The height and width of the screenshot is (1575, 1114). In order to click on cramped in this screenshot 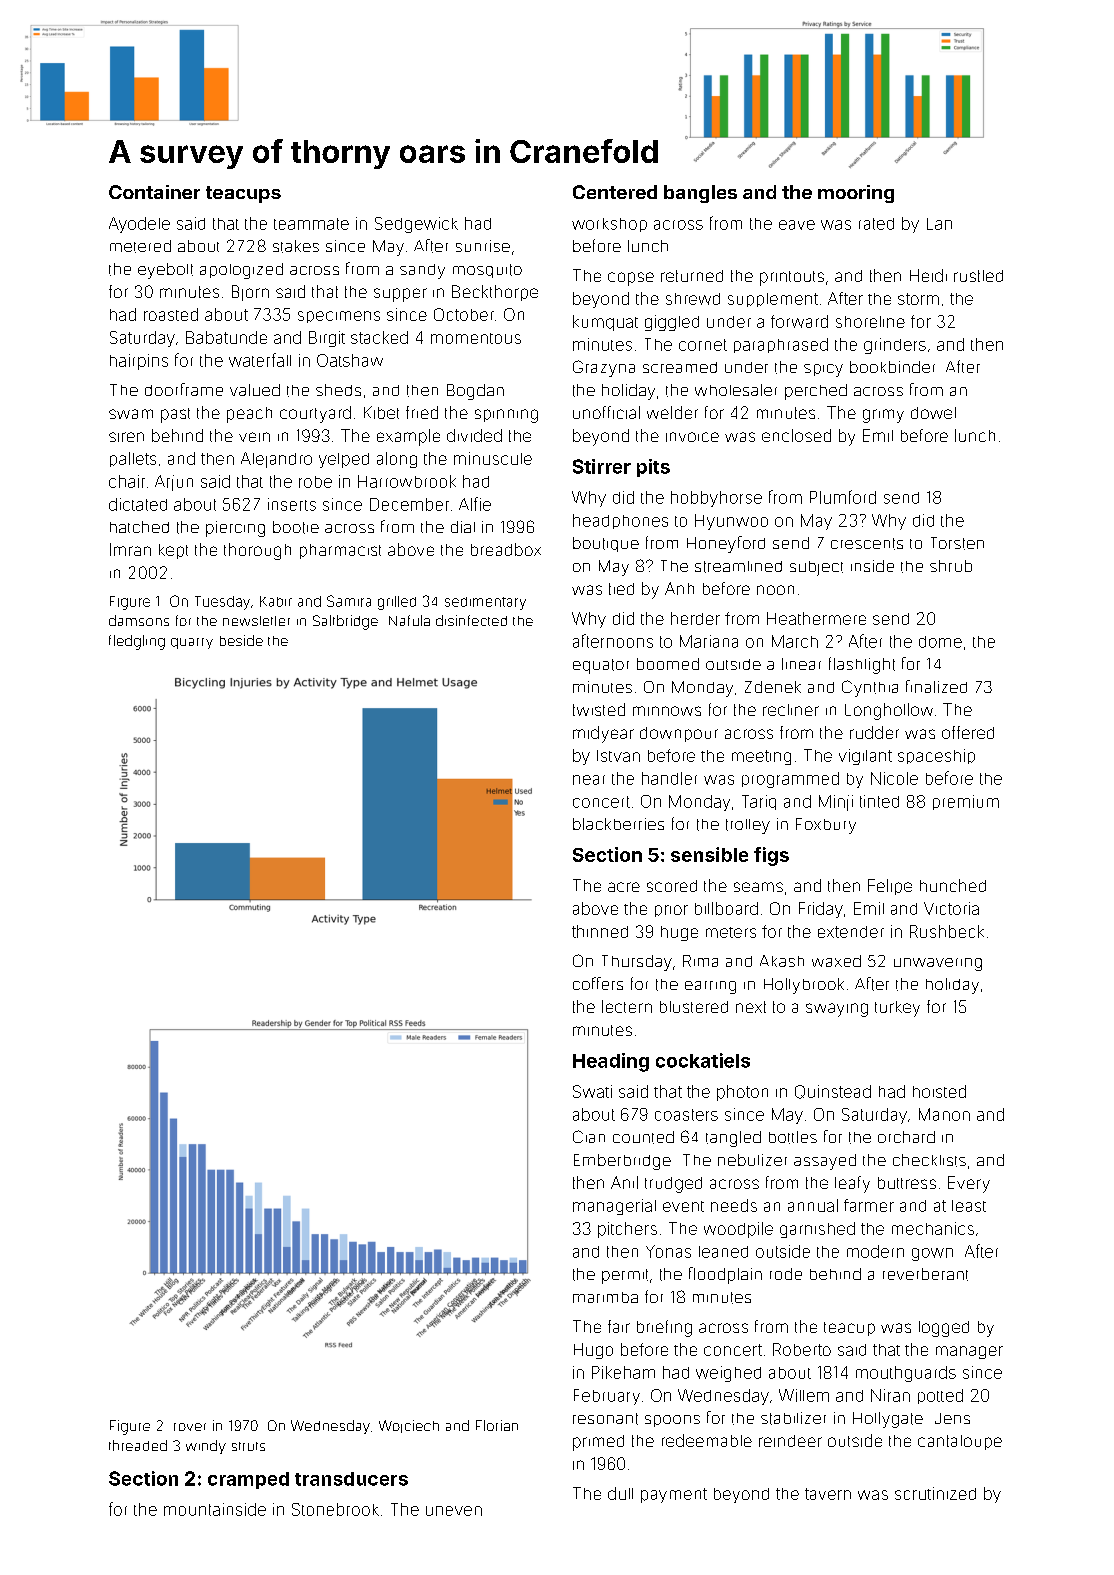, I will do `click(248, 1480)`.
